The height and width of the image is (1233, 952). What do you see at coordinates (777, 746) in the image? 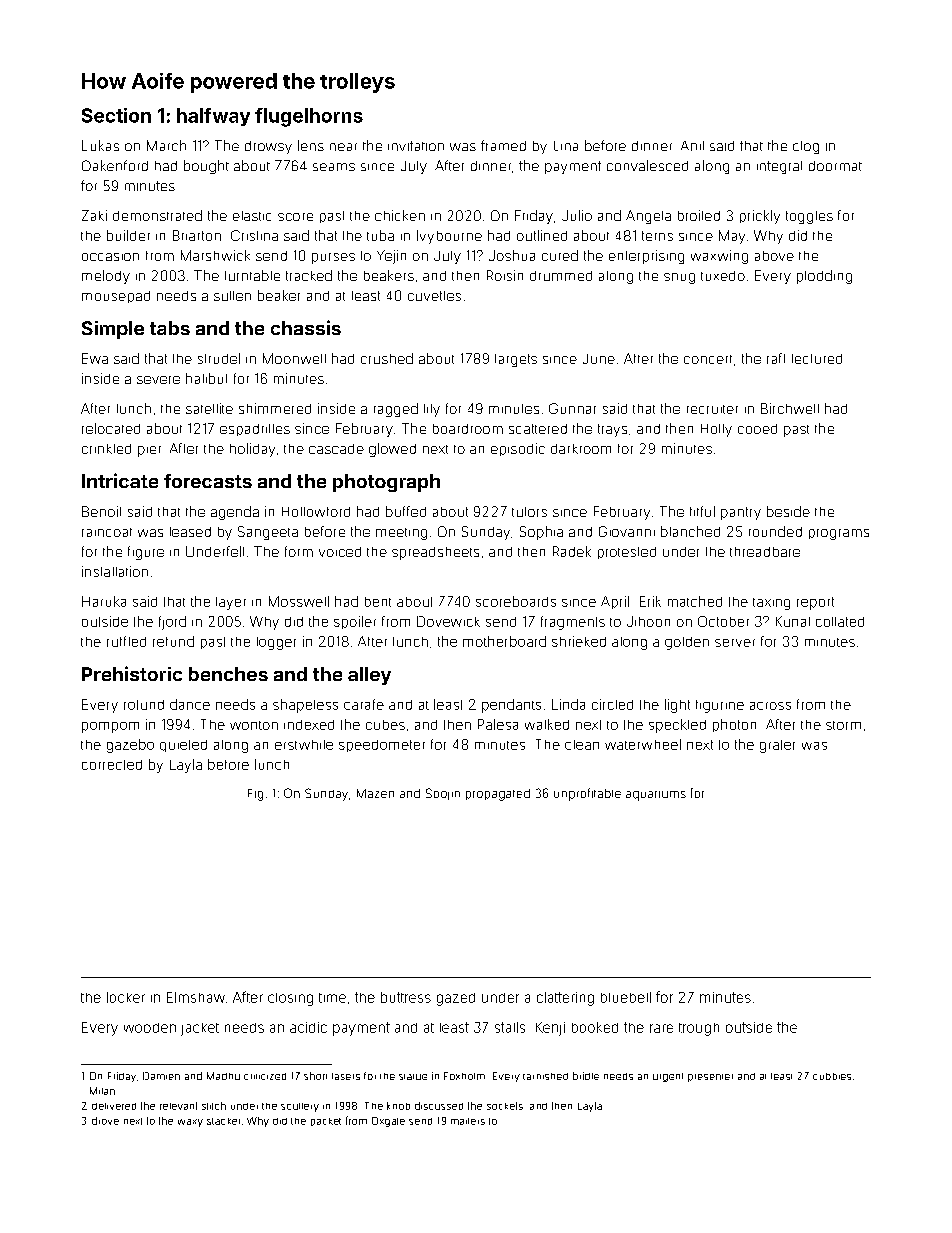
I see `grater` at bounding box center [777, 746].
